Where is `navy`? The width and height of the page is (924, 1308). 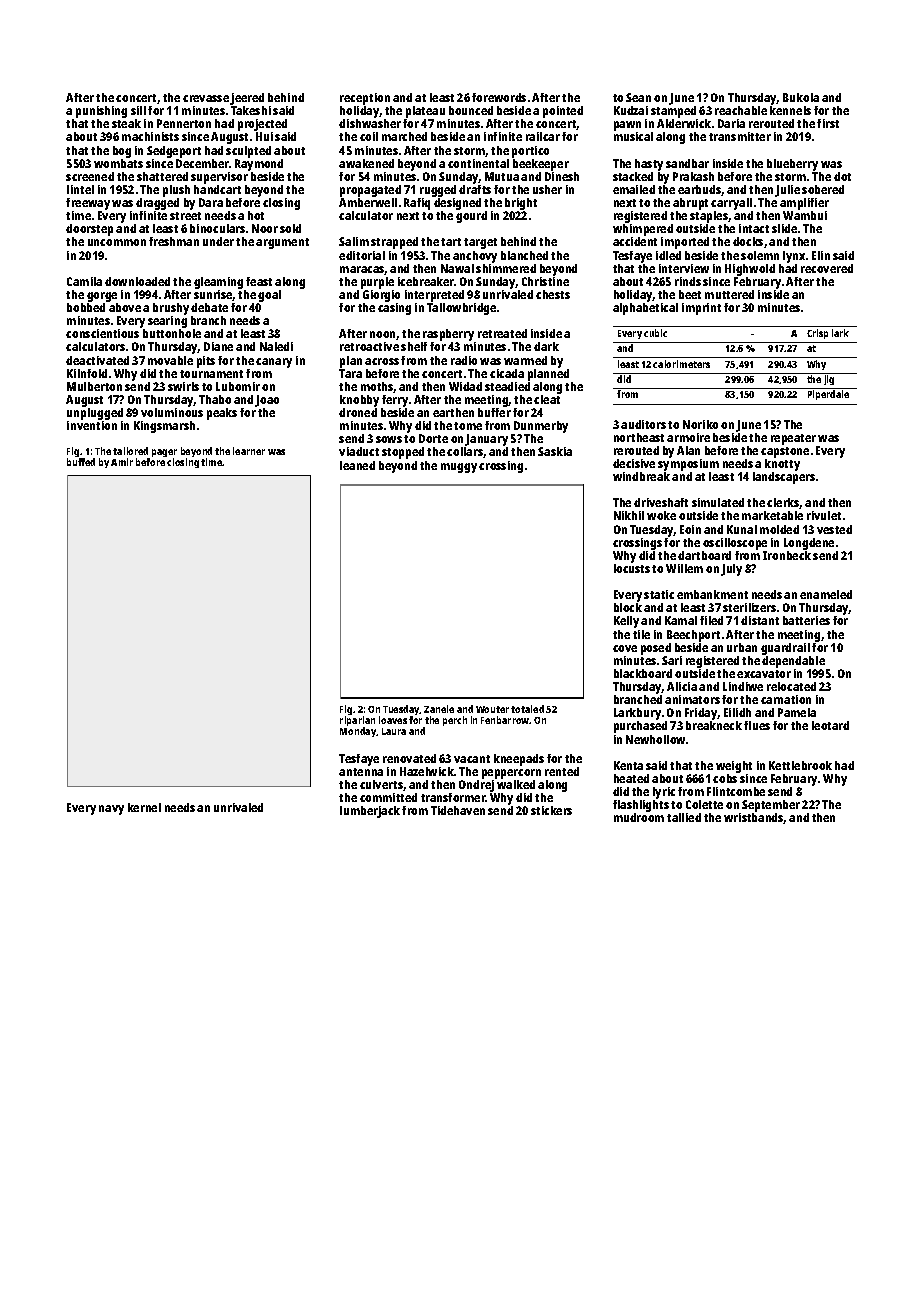 navy is located at coordinates (111, 810).
